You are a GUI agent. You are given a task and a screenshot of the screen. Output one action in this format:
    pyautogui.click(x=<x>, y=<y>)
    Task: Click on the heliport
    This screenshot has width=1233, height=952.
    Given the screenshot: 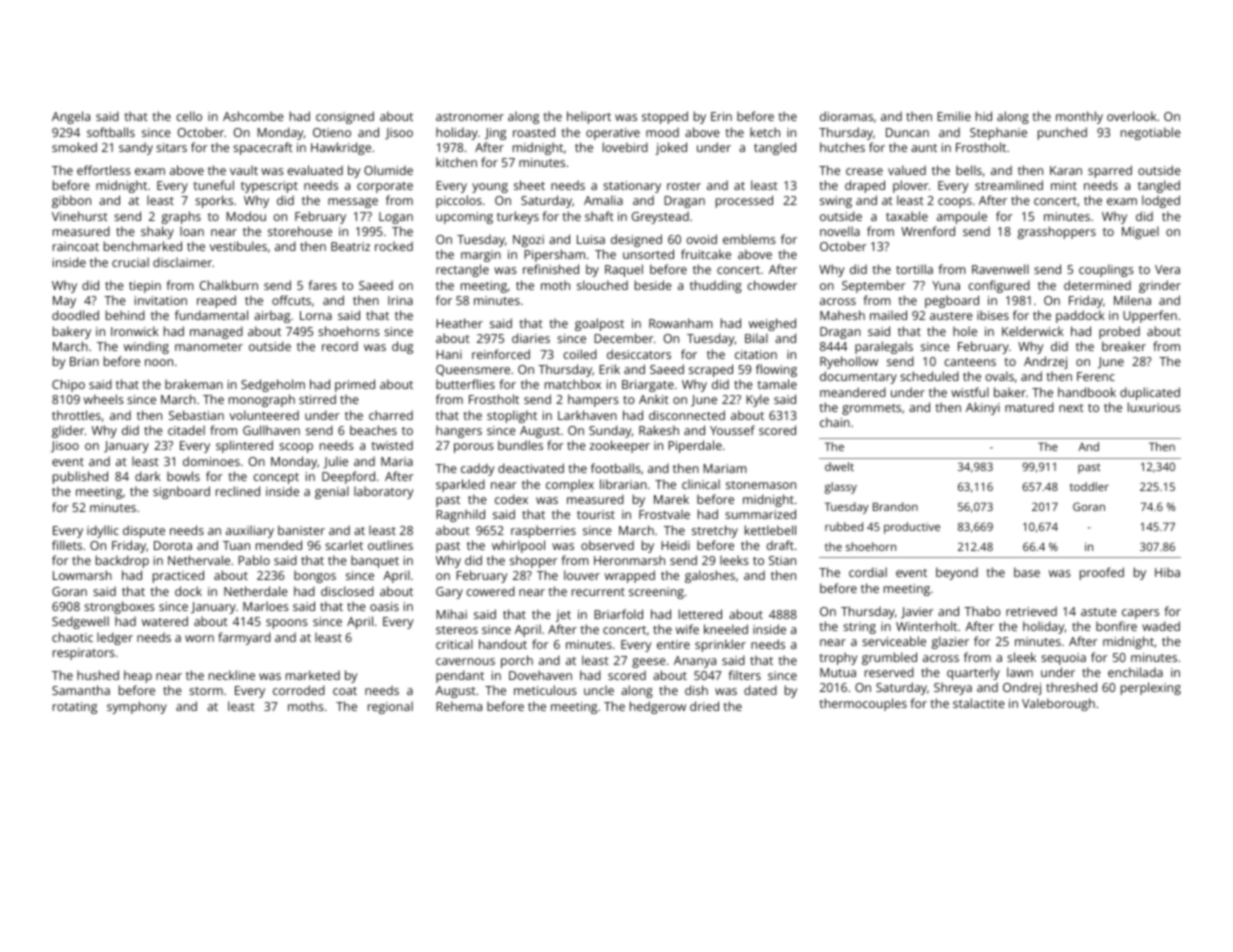 What is the action you would take?
    pyautogui.click(x=589, y=117)
